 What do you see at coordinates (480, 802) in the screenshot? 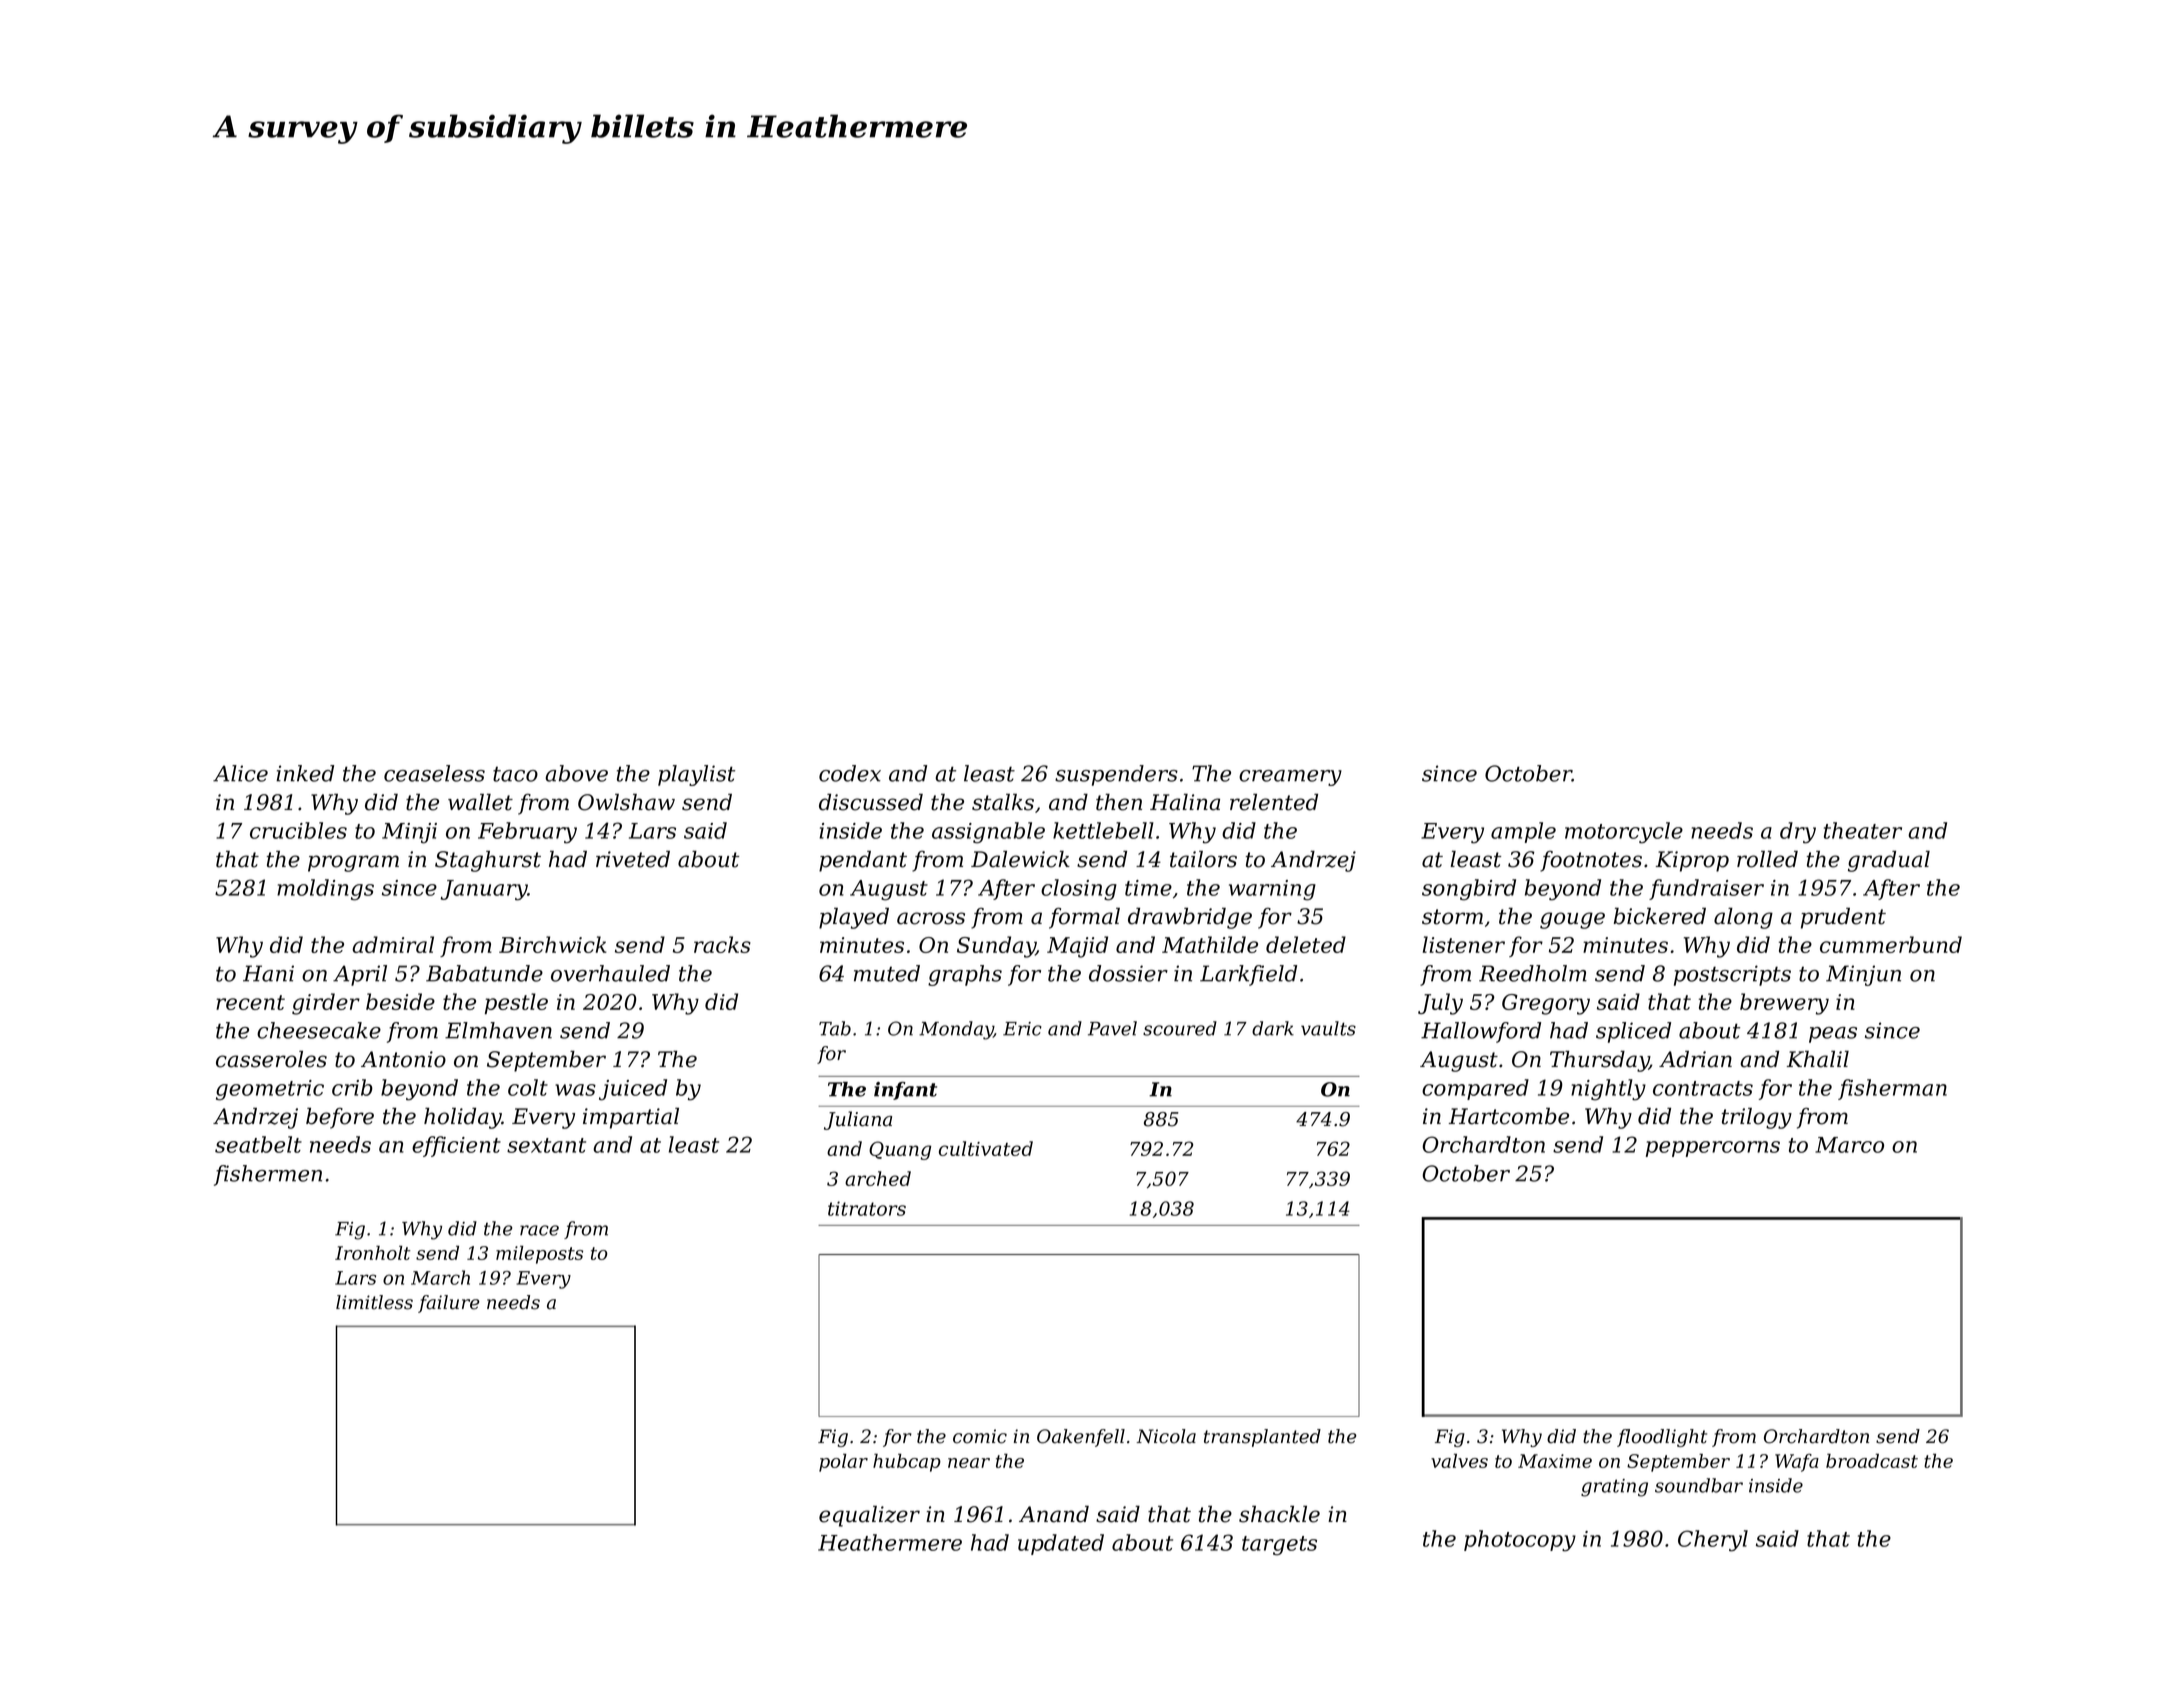
I see `wallet` at bounding box center [480, 802].
